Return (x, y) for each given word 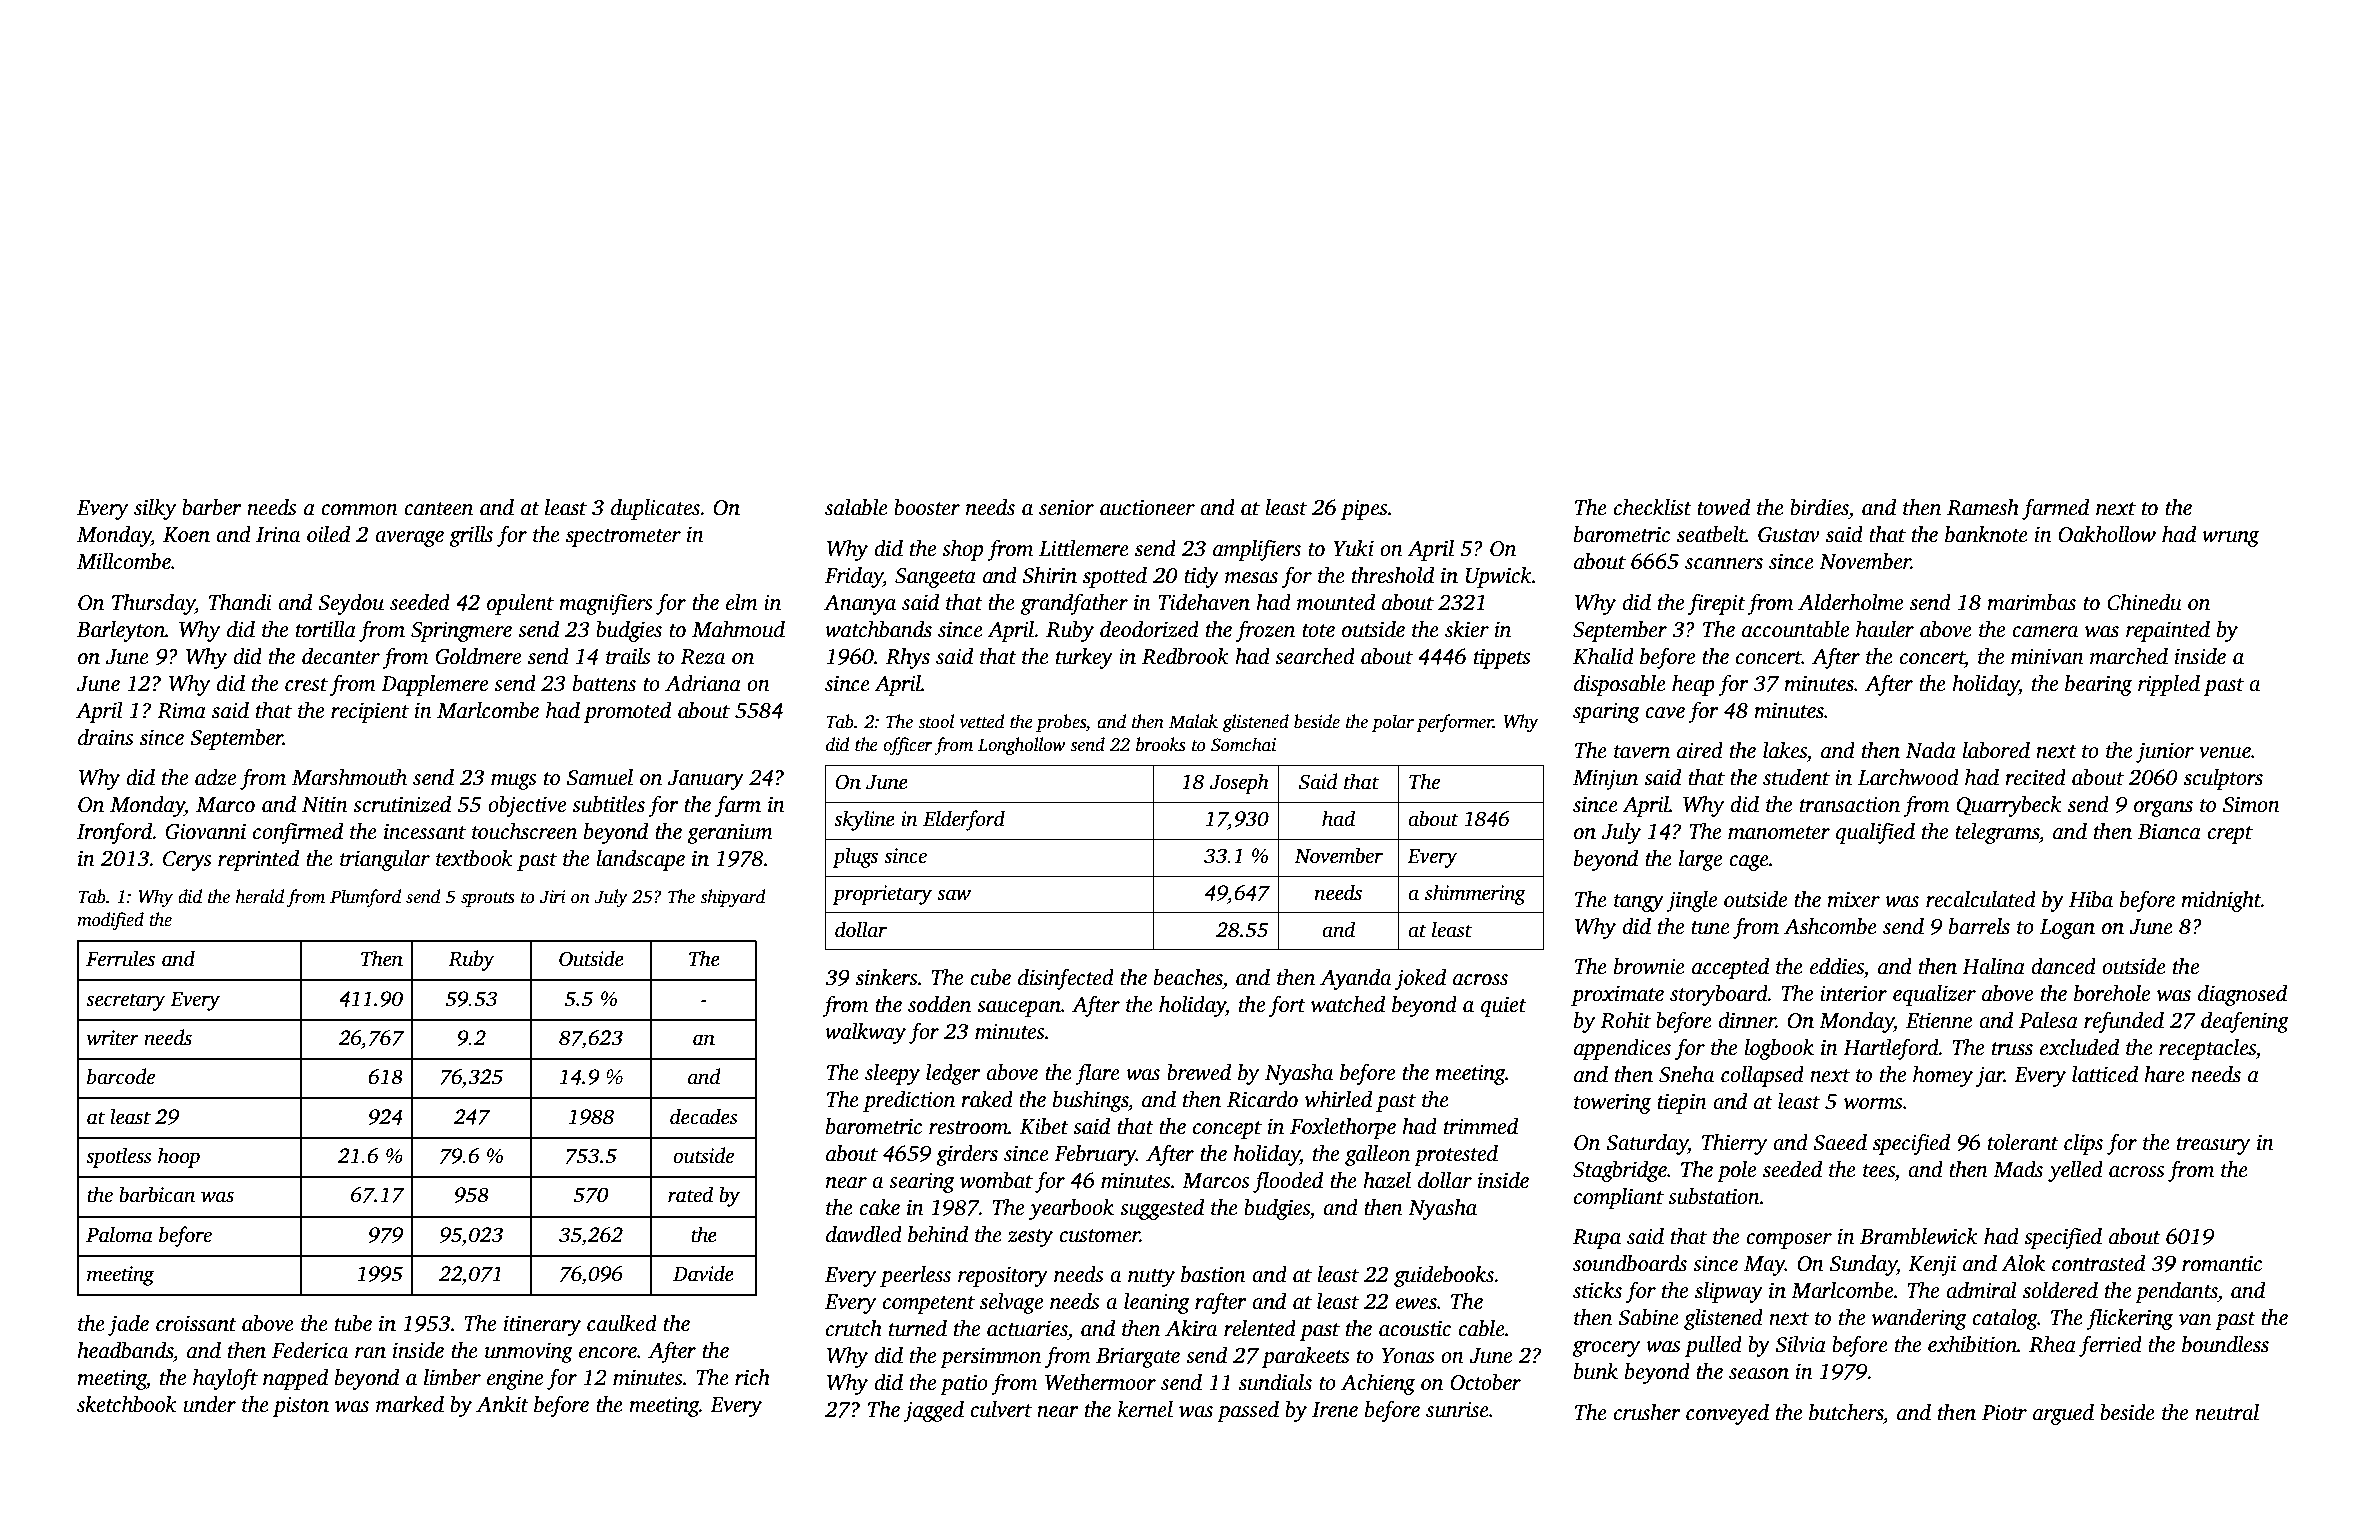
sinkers (887, 977)
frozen (1265, 631)
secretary (126, 1002)
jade (128, 1325)
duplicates (655, 509)
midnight (2221, 901)
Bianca (2169, 831)
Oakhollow (2107, 534)
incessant (425, 831)
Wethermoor (1100, 1382)
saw (954, 895)
